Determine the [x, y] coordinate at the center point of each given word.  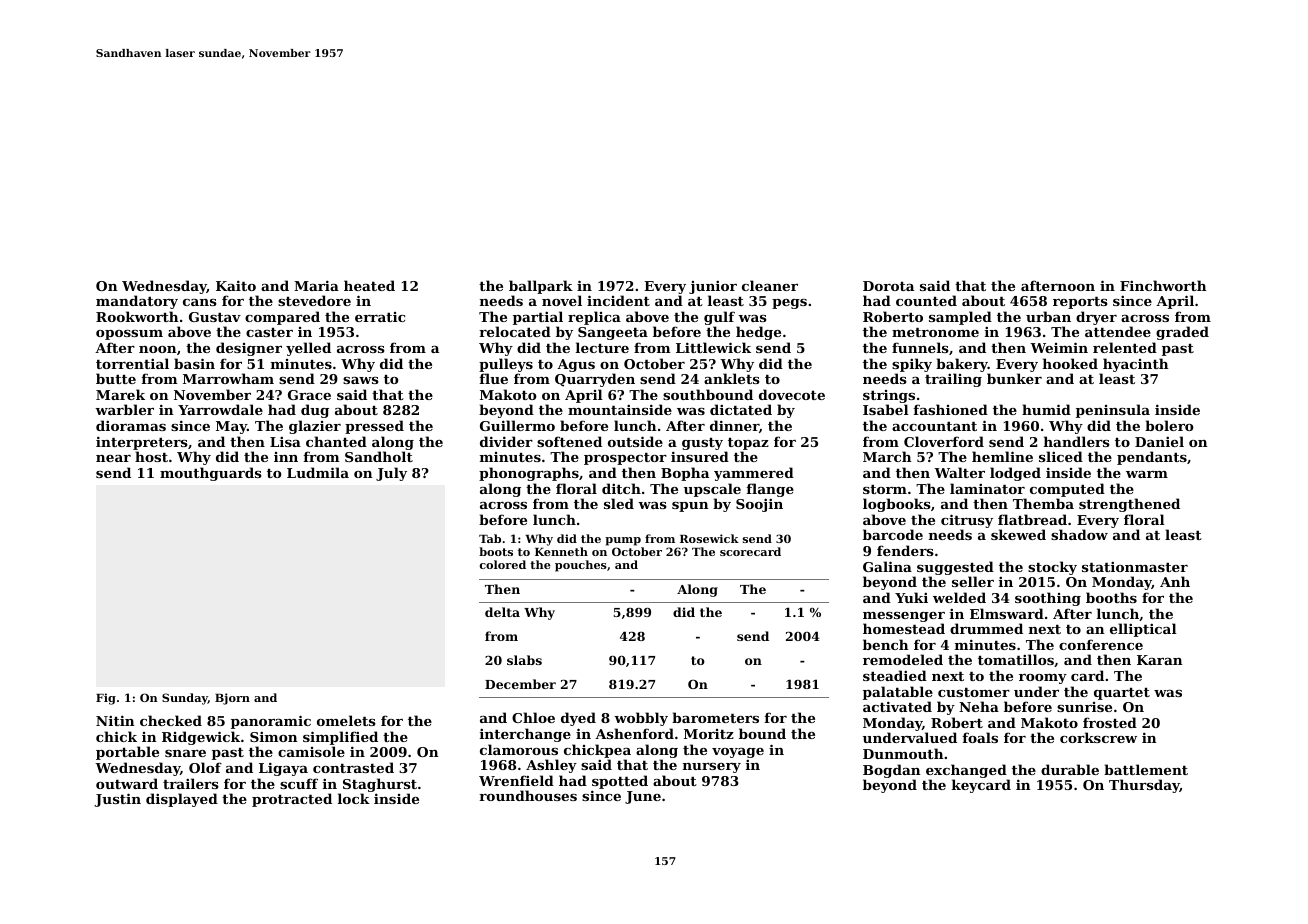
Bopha [685, 474]
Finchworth [1163, 285]
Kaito [236, 285]
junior [713, 287]
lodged [1015, 474]
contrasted [353, 767]
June [643, 797]
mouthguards [211, 474]
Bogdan [892, 771]
